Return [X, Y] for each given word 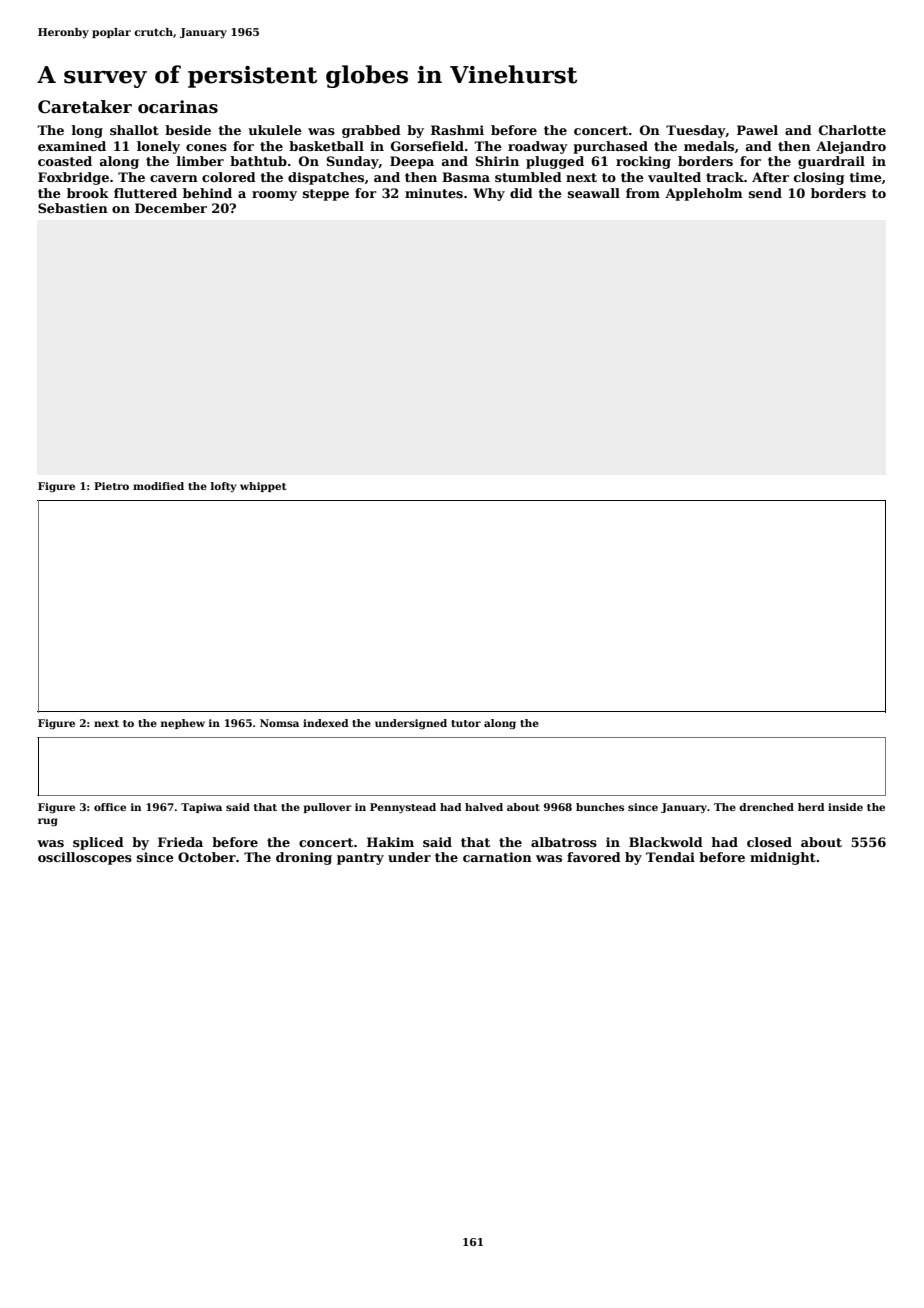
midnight [783, 858]
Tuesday [696, 131]
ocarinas [178, 107]
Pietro [111, 486]
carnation [497, 857]
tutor [466, 723]
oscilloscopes [85, 858]
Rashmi [457, 130]
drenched [766, 807]
